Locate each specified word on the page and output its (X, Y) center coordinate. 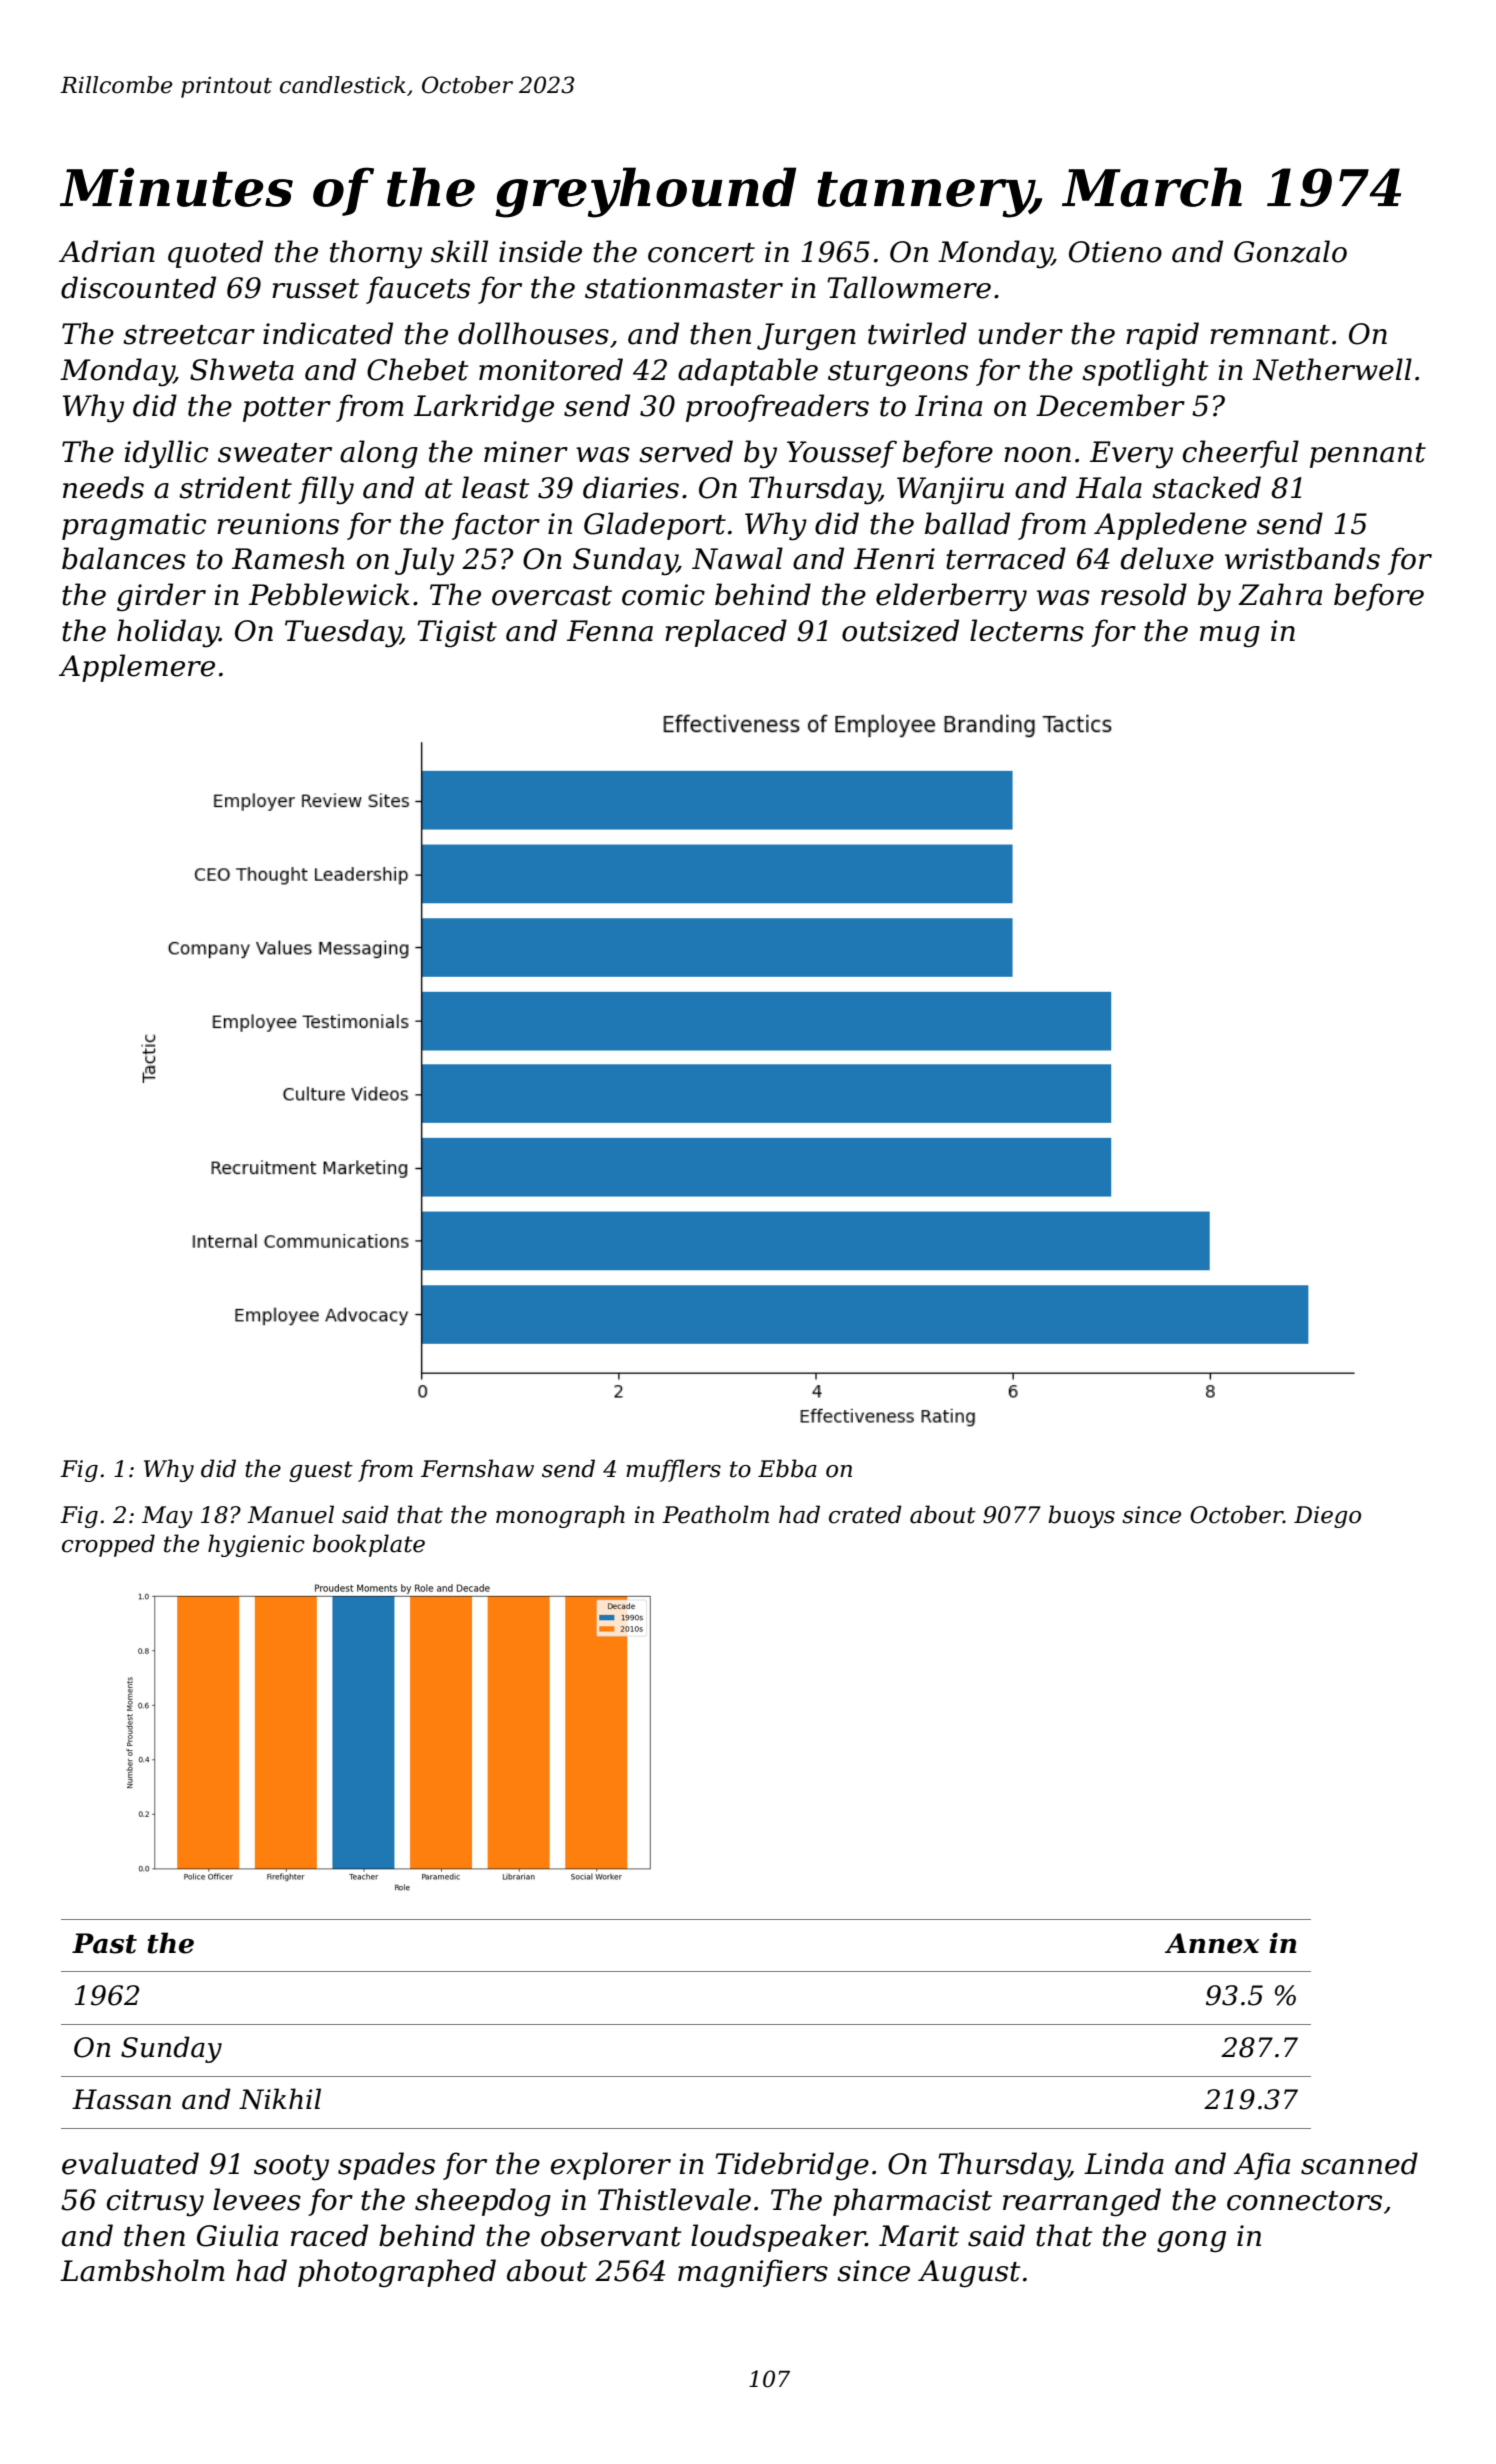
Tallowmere (909, 287)
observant (611, 2235)
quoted (215, 254)
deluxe (1167, 558)
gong (1191, 2242)
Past (104, 1943)
